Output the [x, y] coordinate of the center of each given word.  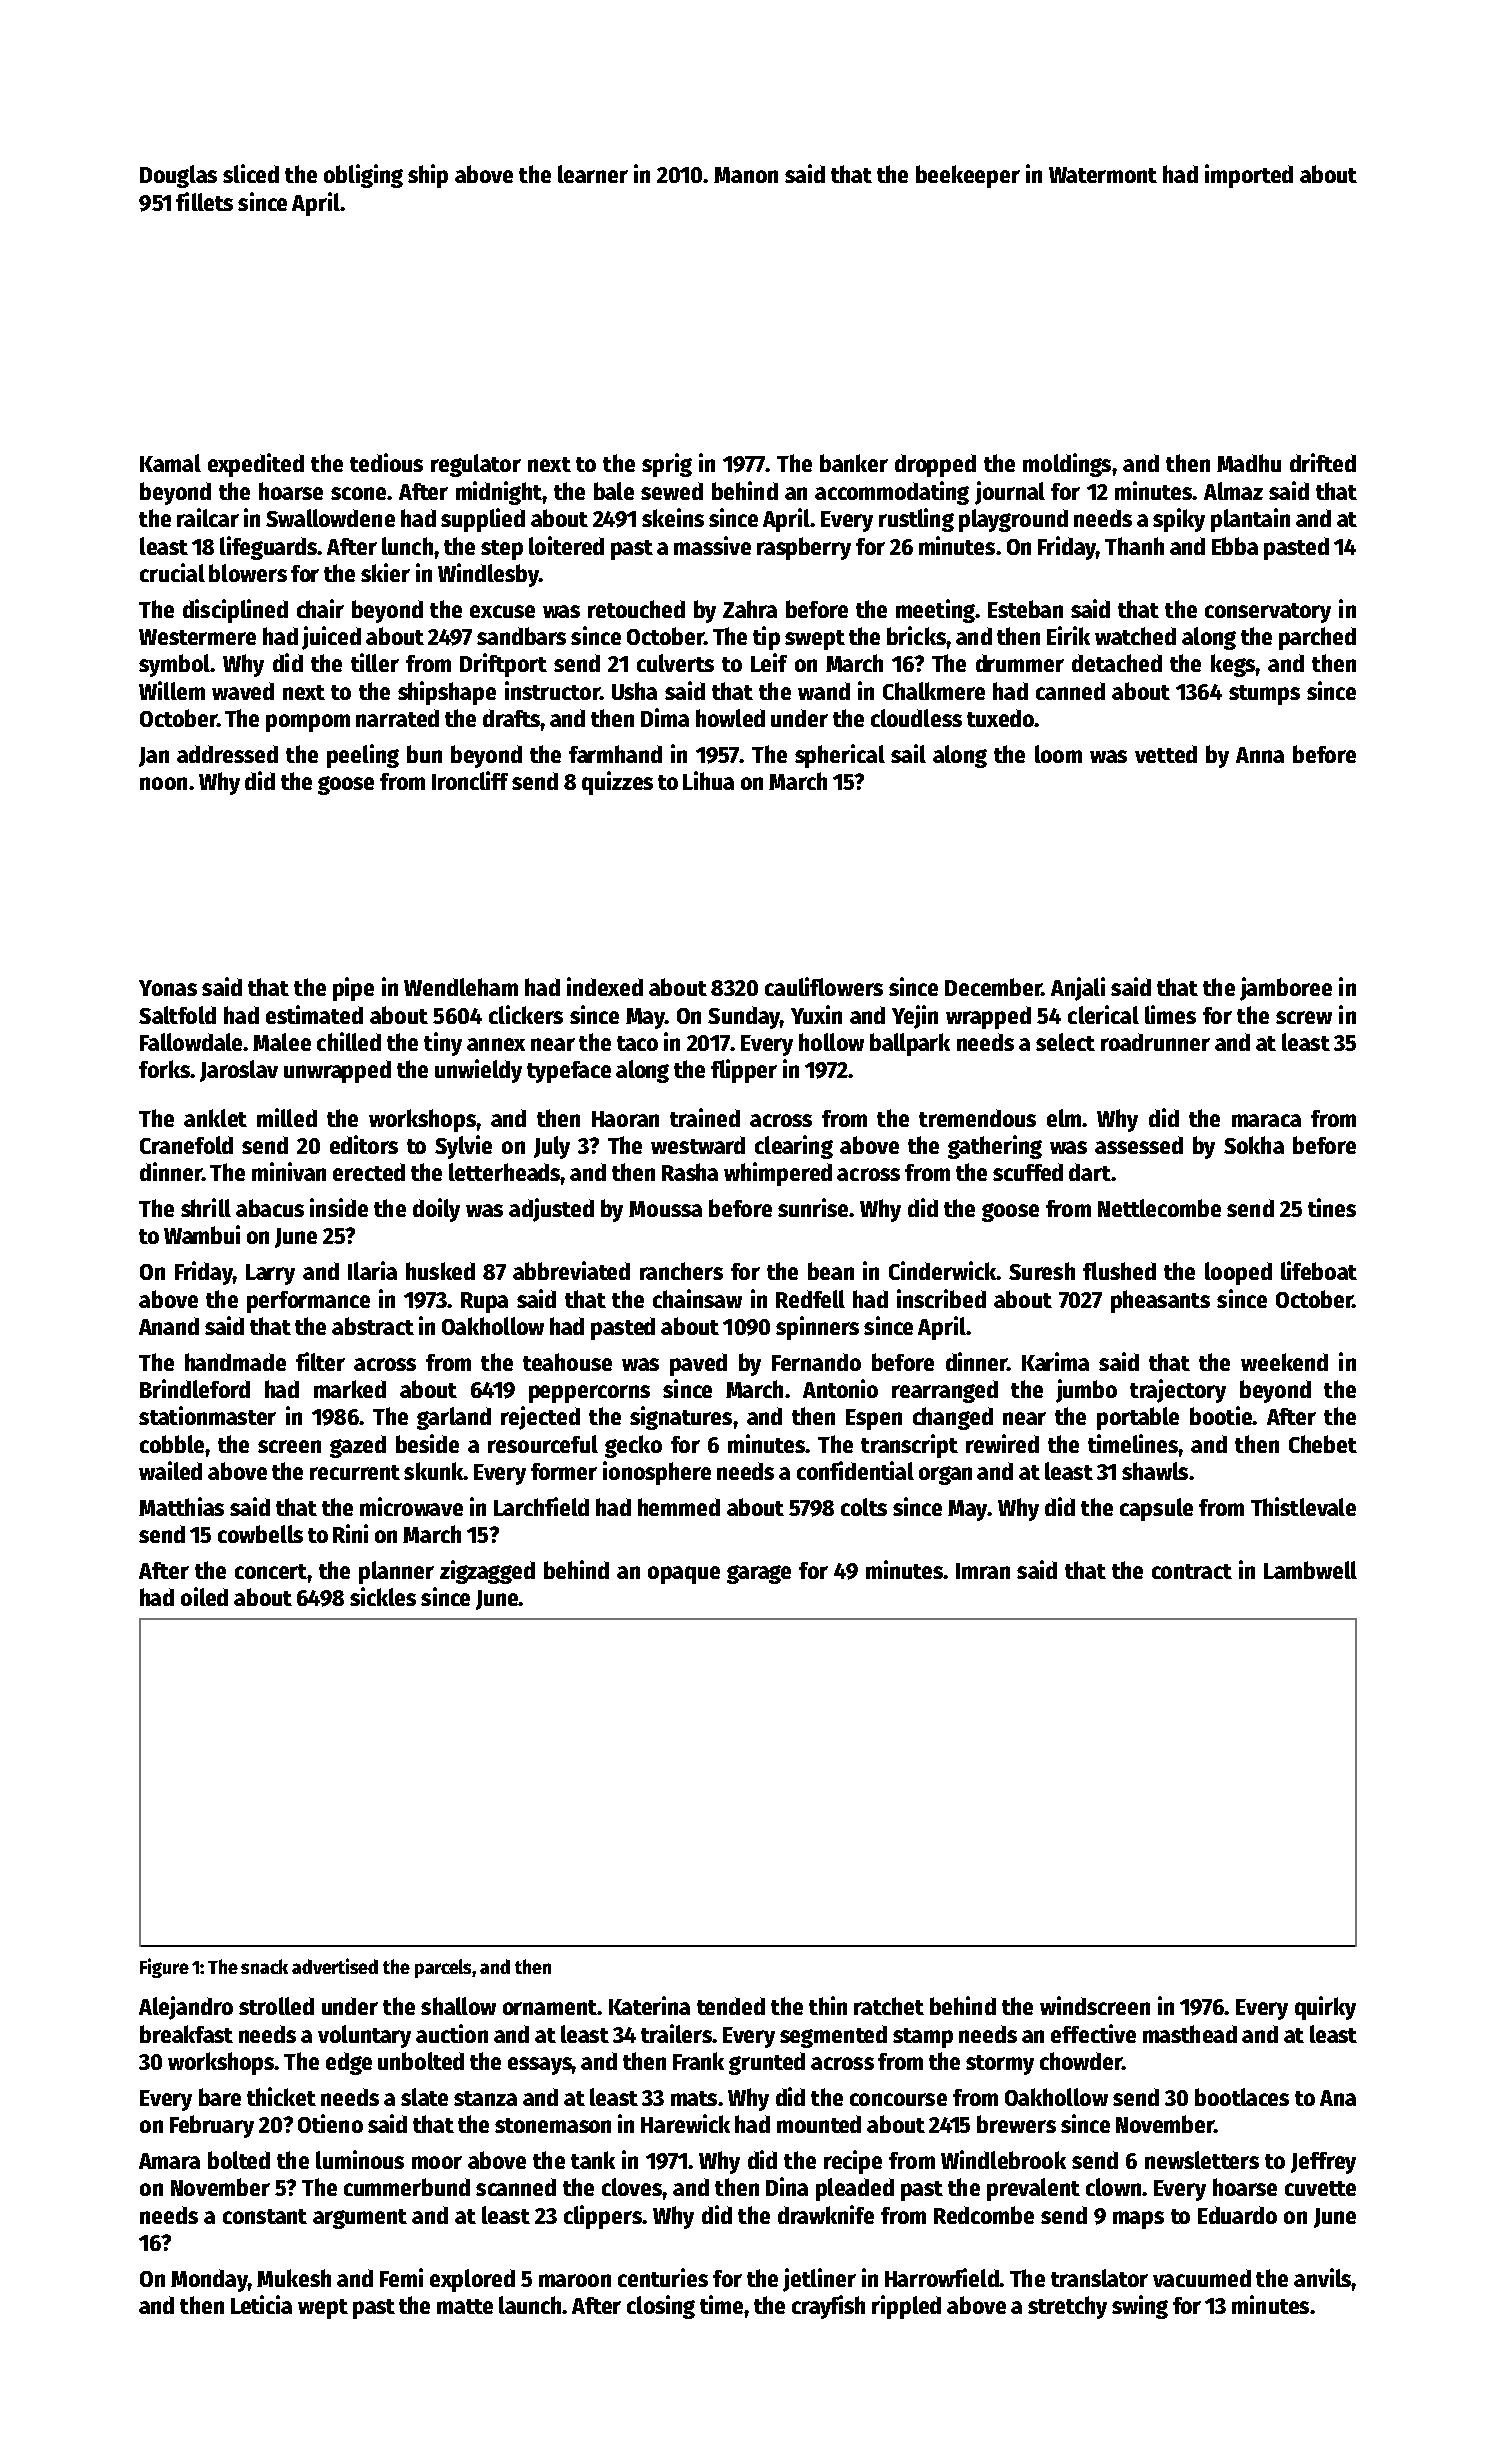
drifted [1323, 462]
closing [661, 2307]
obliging [363, 176]
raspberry [804, 548]
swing [1140, 2307]
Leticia [261, 2304]
